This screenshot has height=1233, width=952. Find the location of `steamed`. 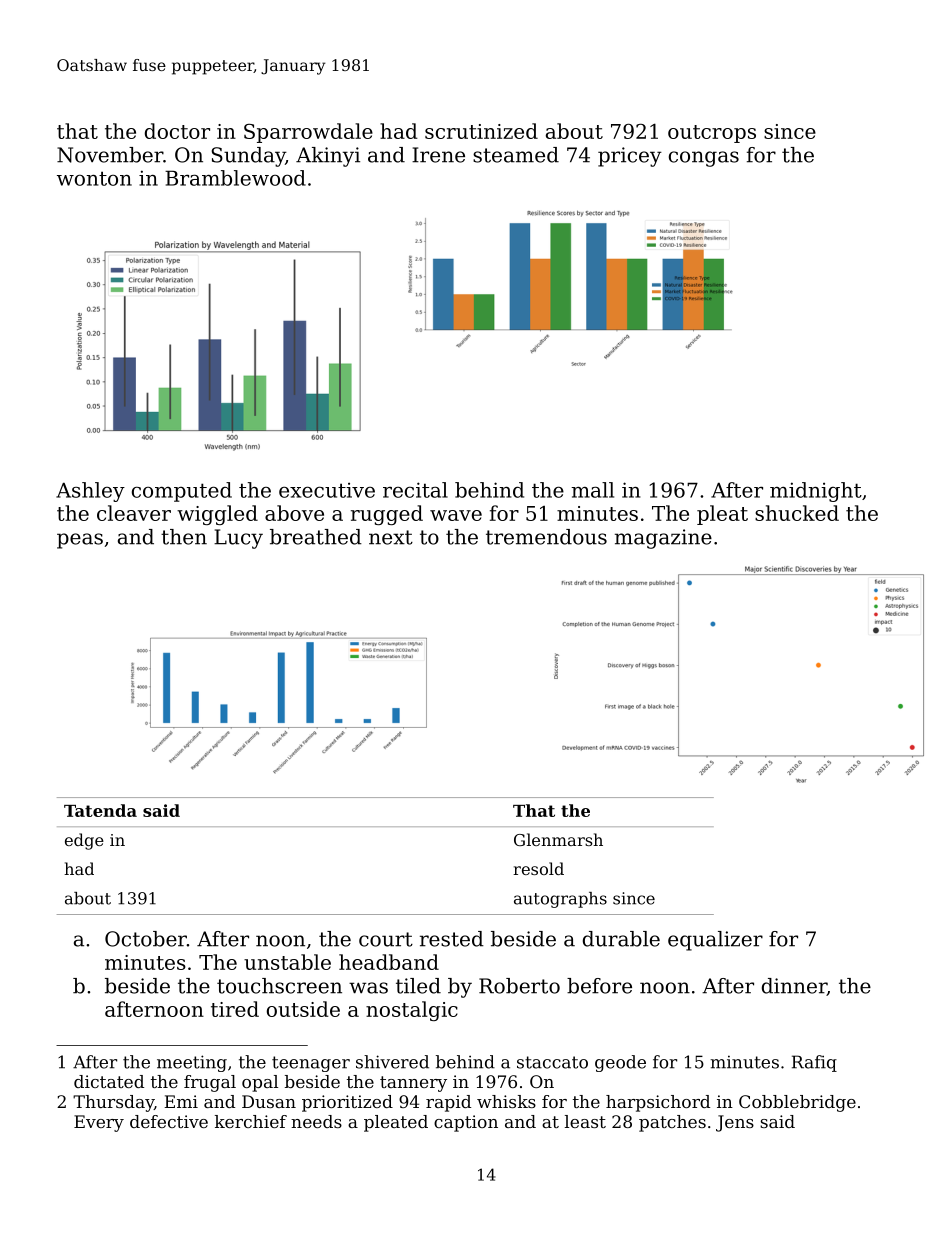

steamed is located at coordinates (516, 155).
